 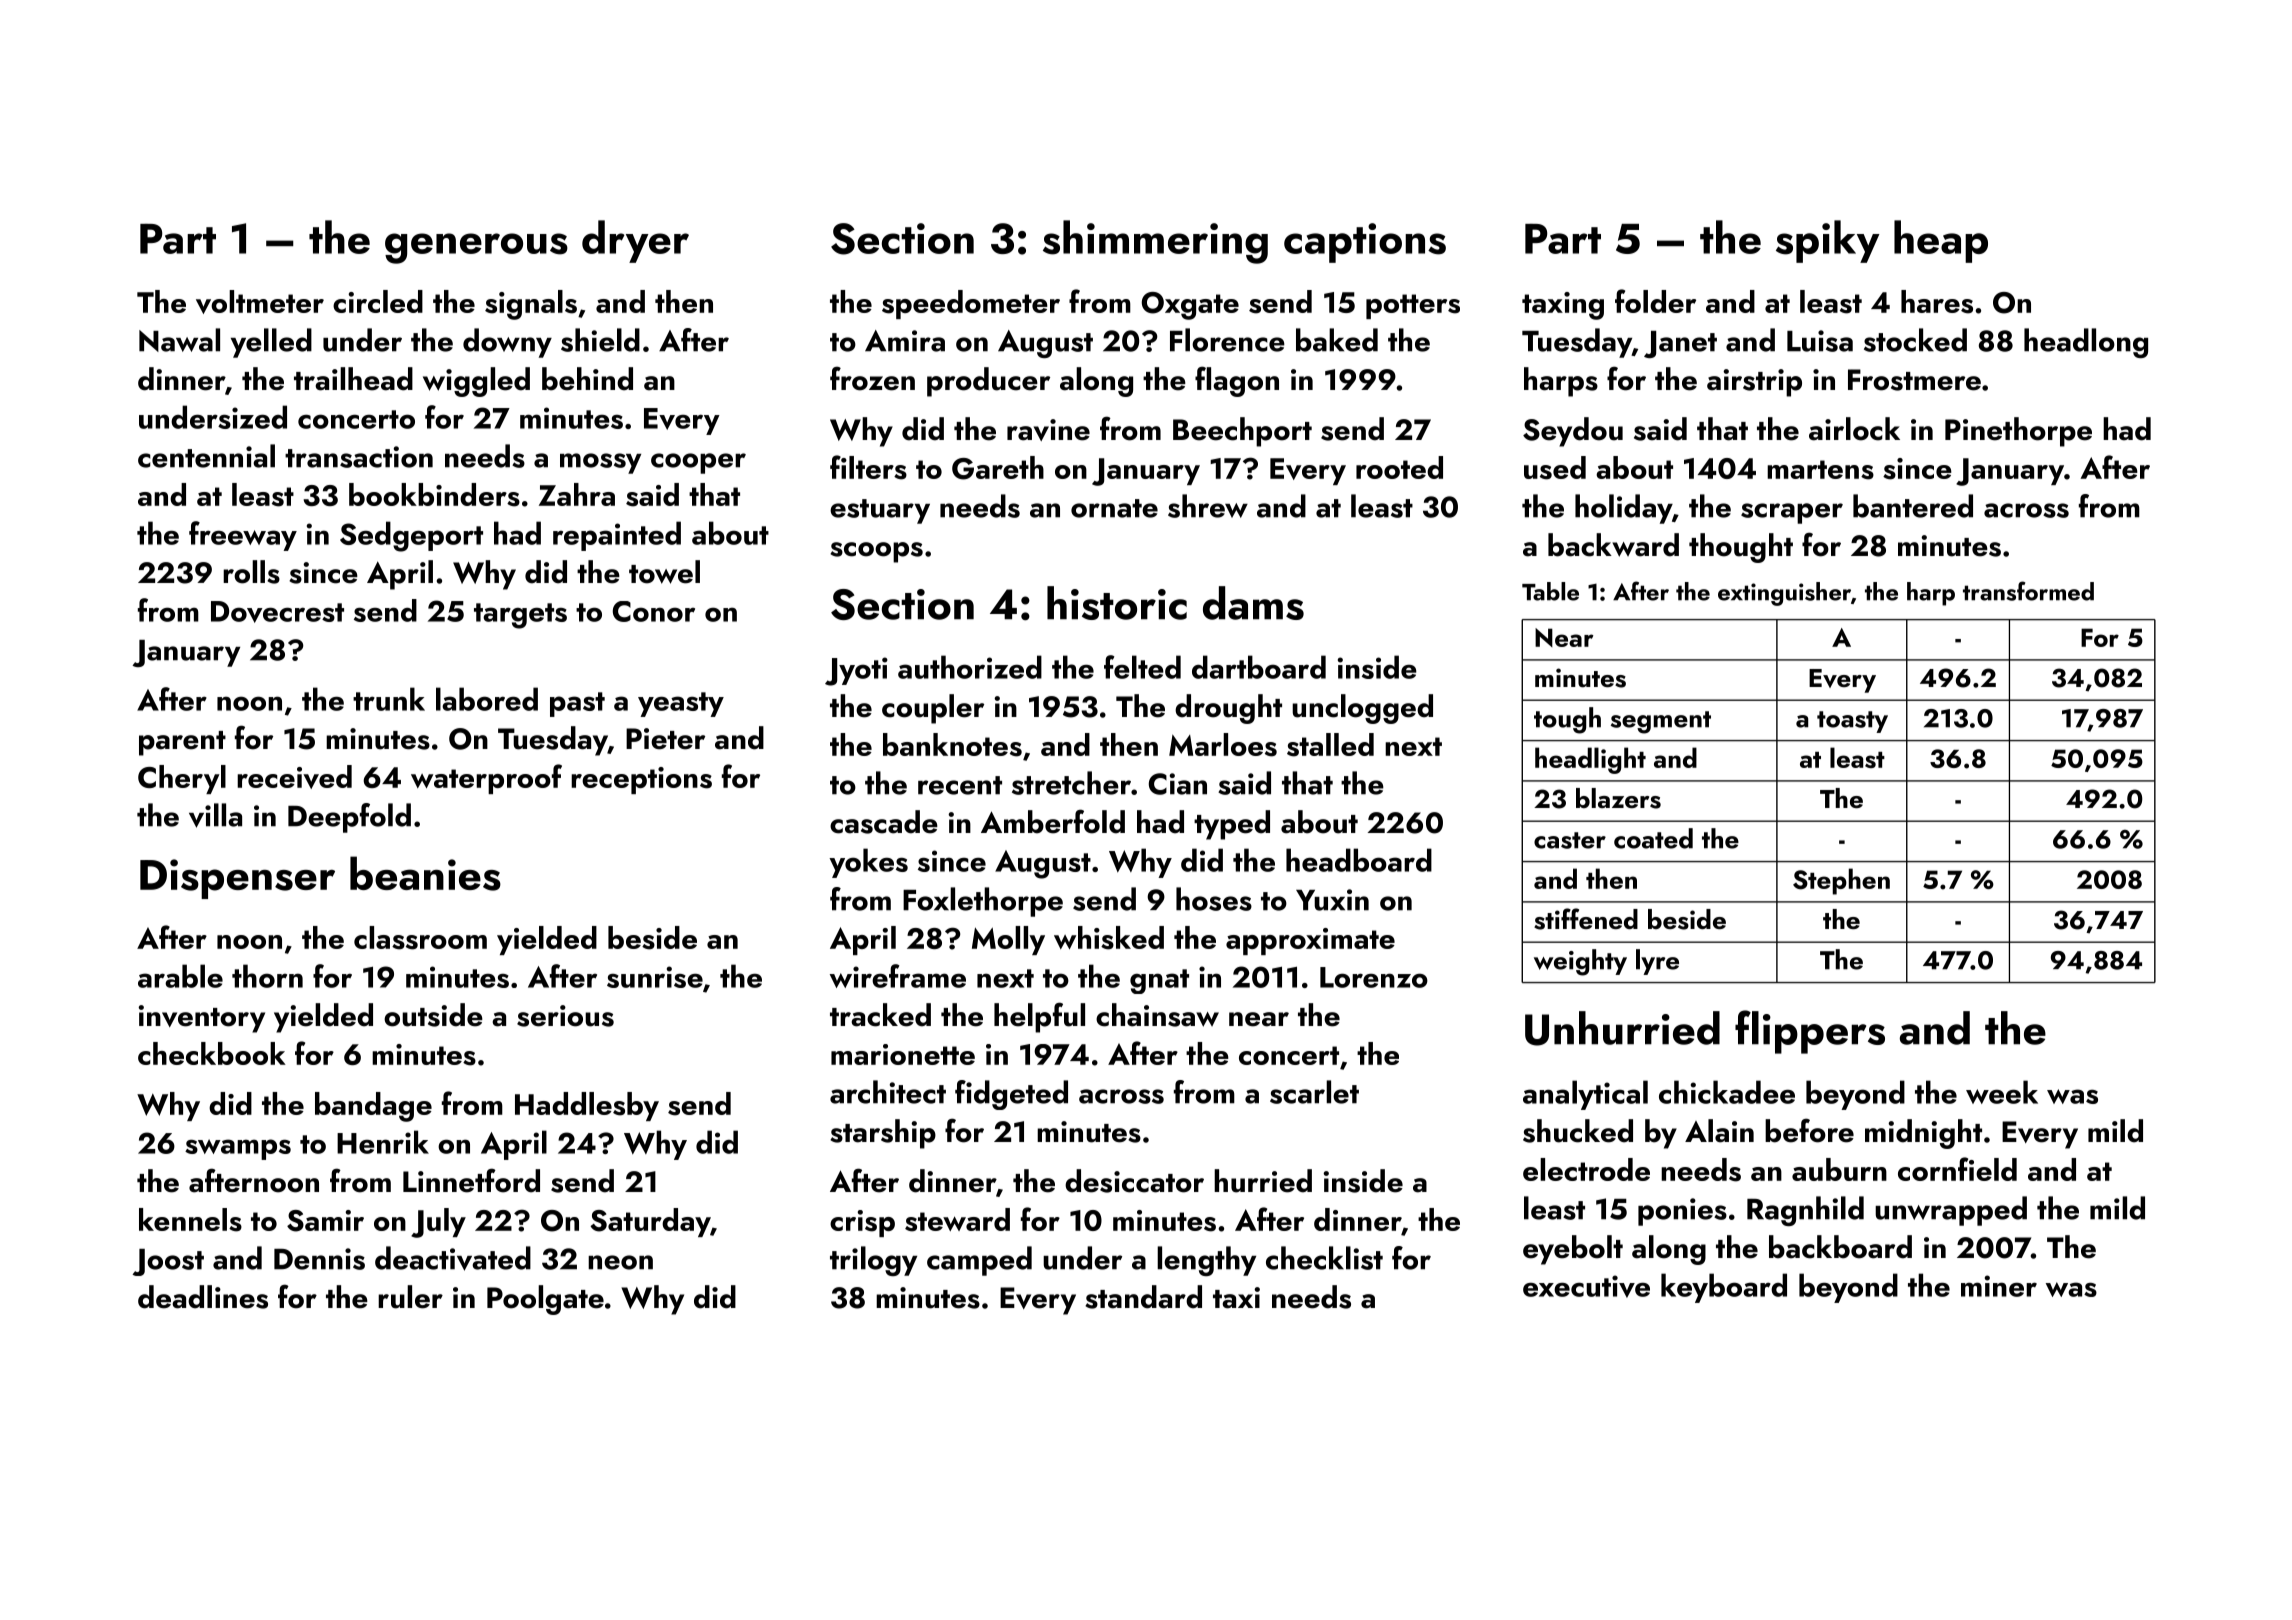 I want to click on segment, so click(x=1661, y=722).
